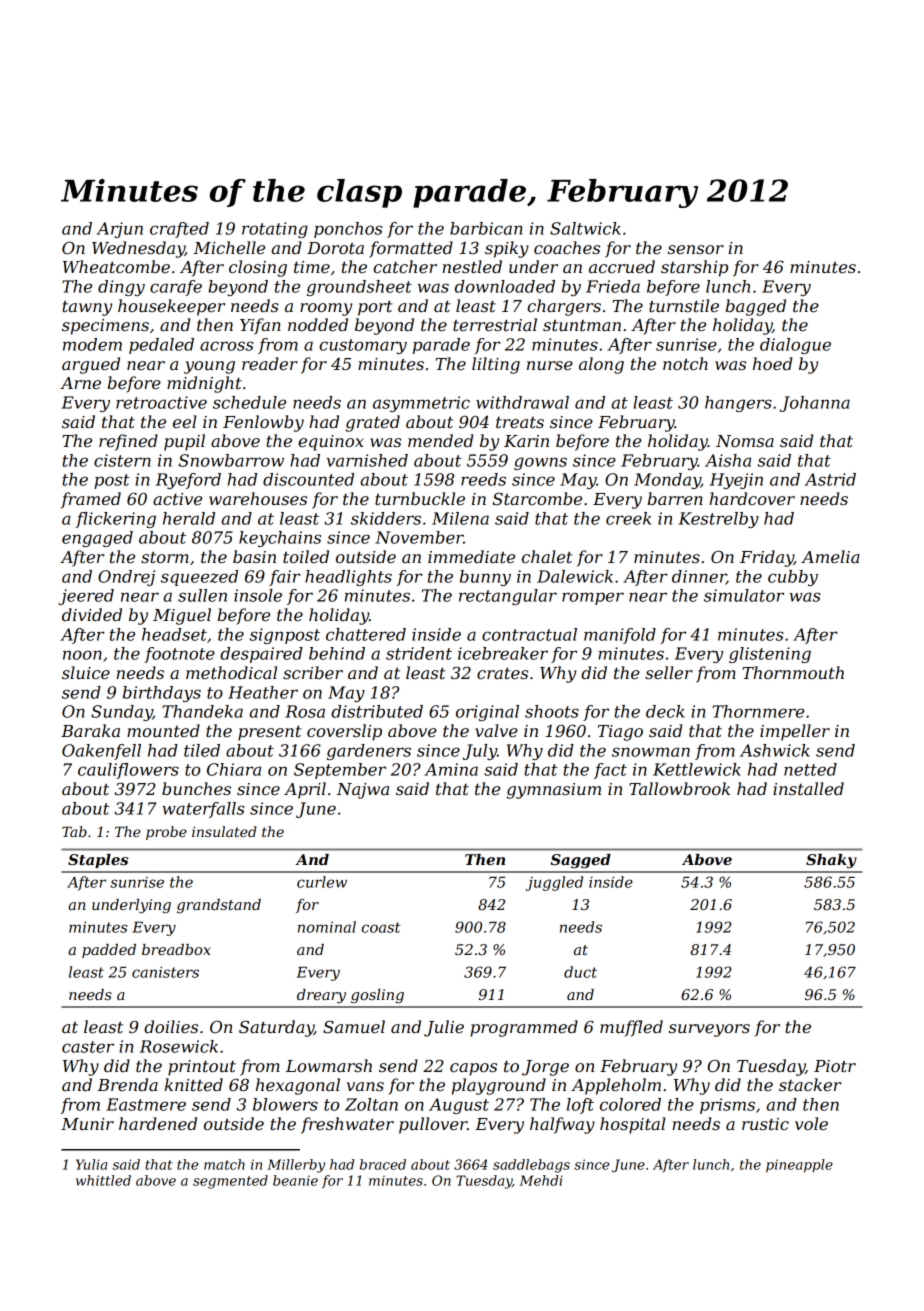  What do you see at coordinates (363, 791) in the screenshot?
I see `Najwa` at bounding box center [363, 791].
